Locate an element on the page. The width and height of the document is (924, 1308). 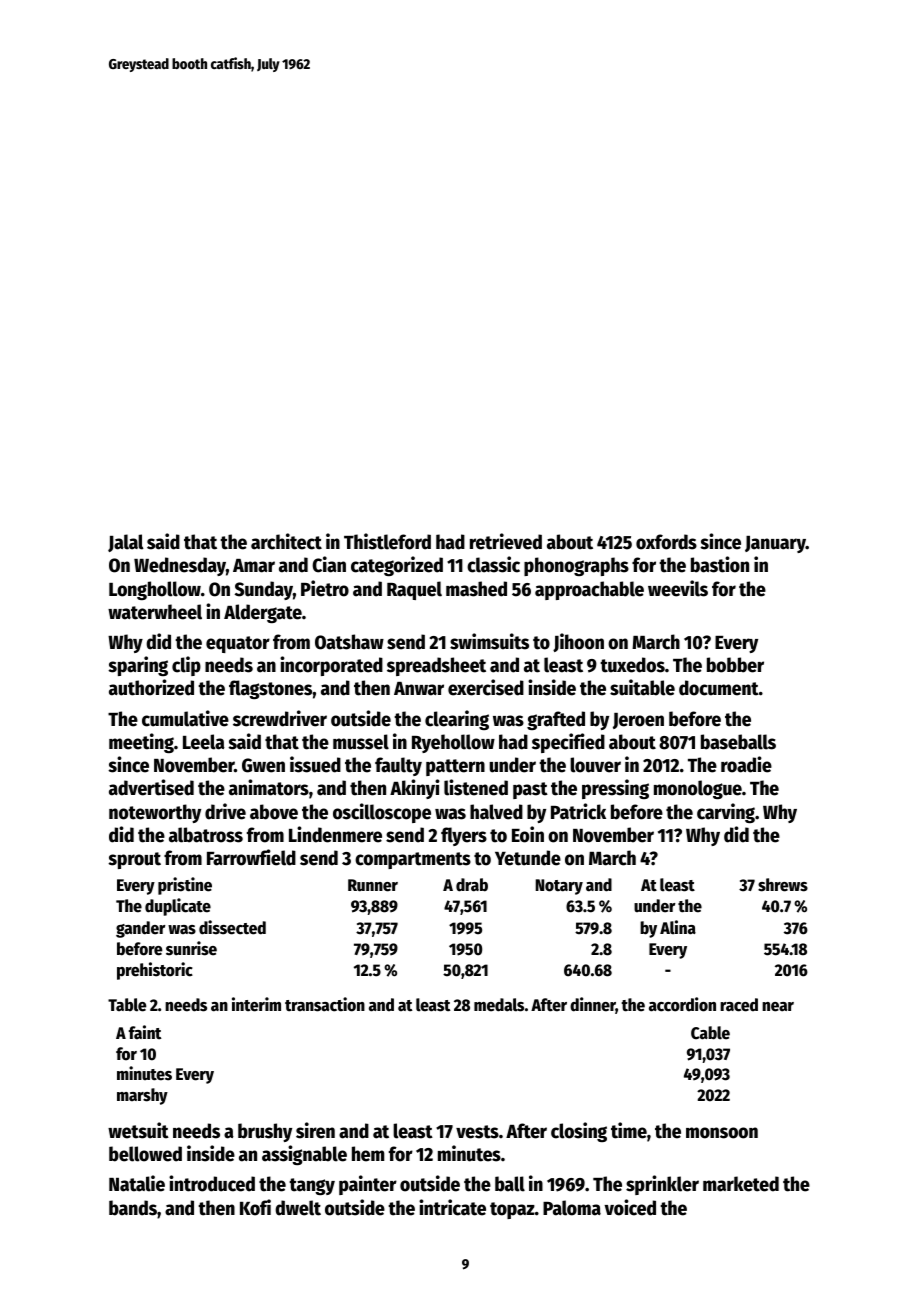
Cable is located at coordinates (710, 1033).
